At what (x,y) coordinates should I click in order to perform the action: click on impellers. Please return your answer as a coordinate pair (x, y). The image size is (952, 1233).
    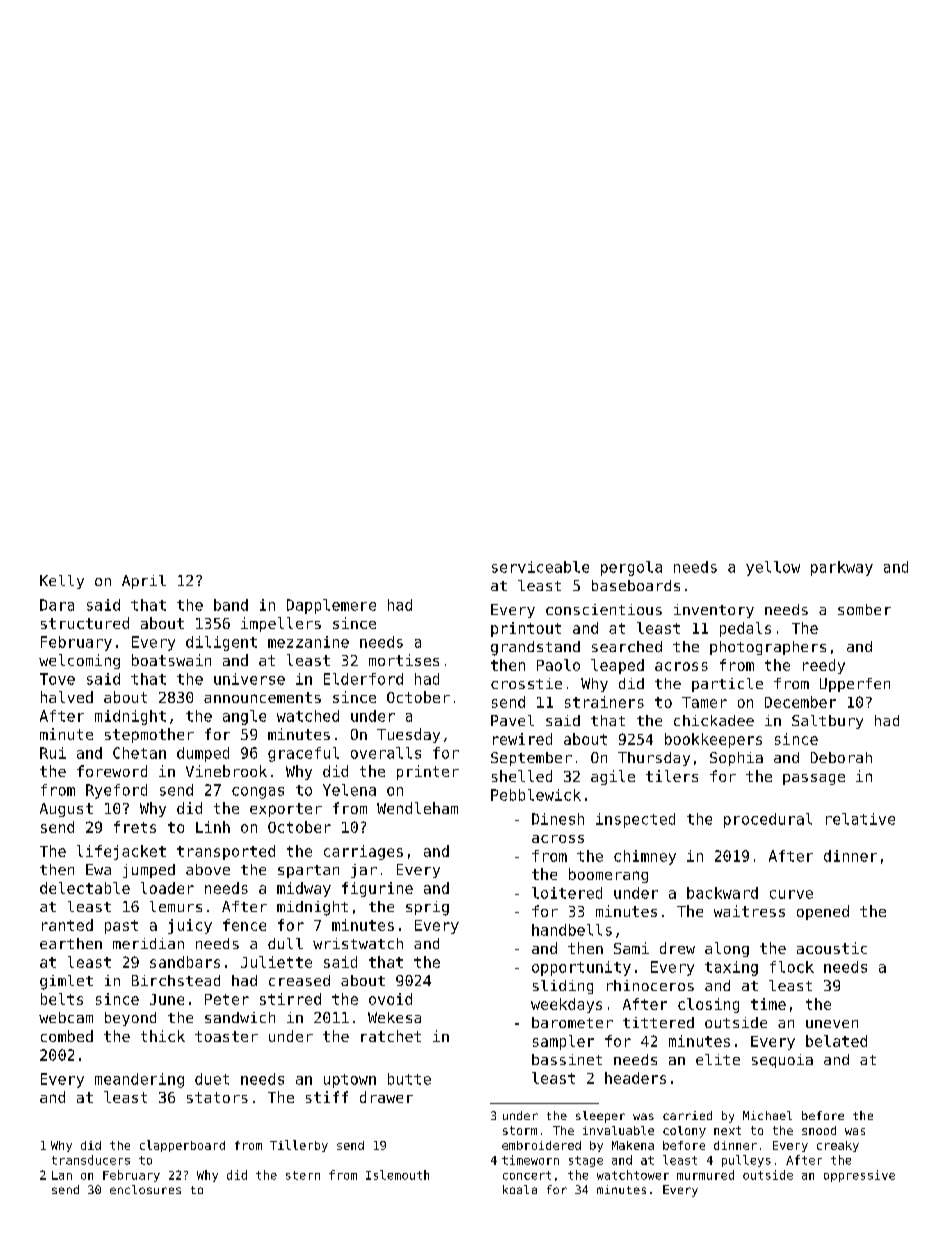
    Looking at the image, I should click on (281, 624).
